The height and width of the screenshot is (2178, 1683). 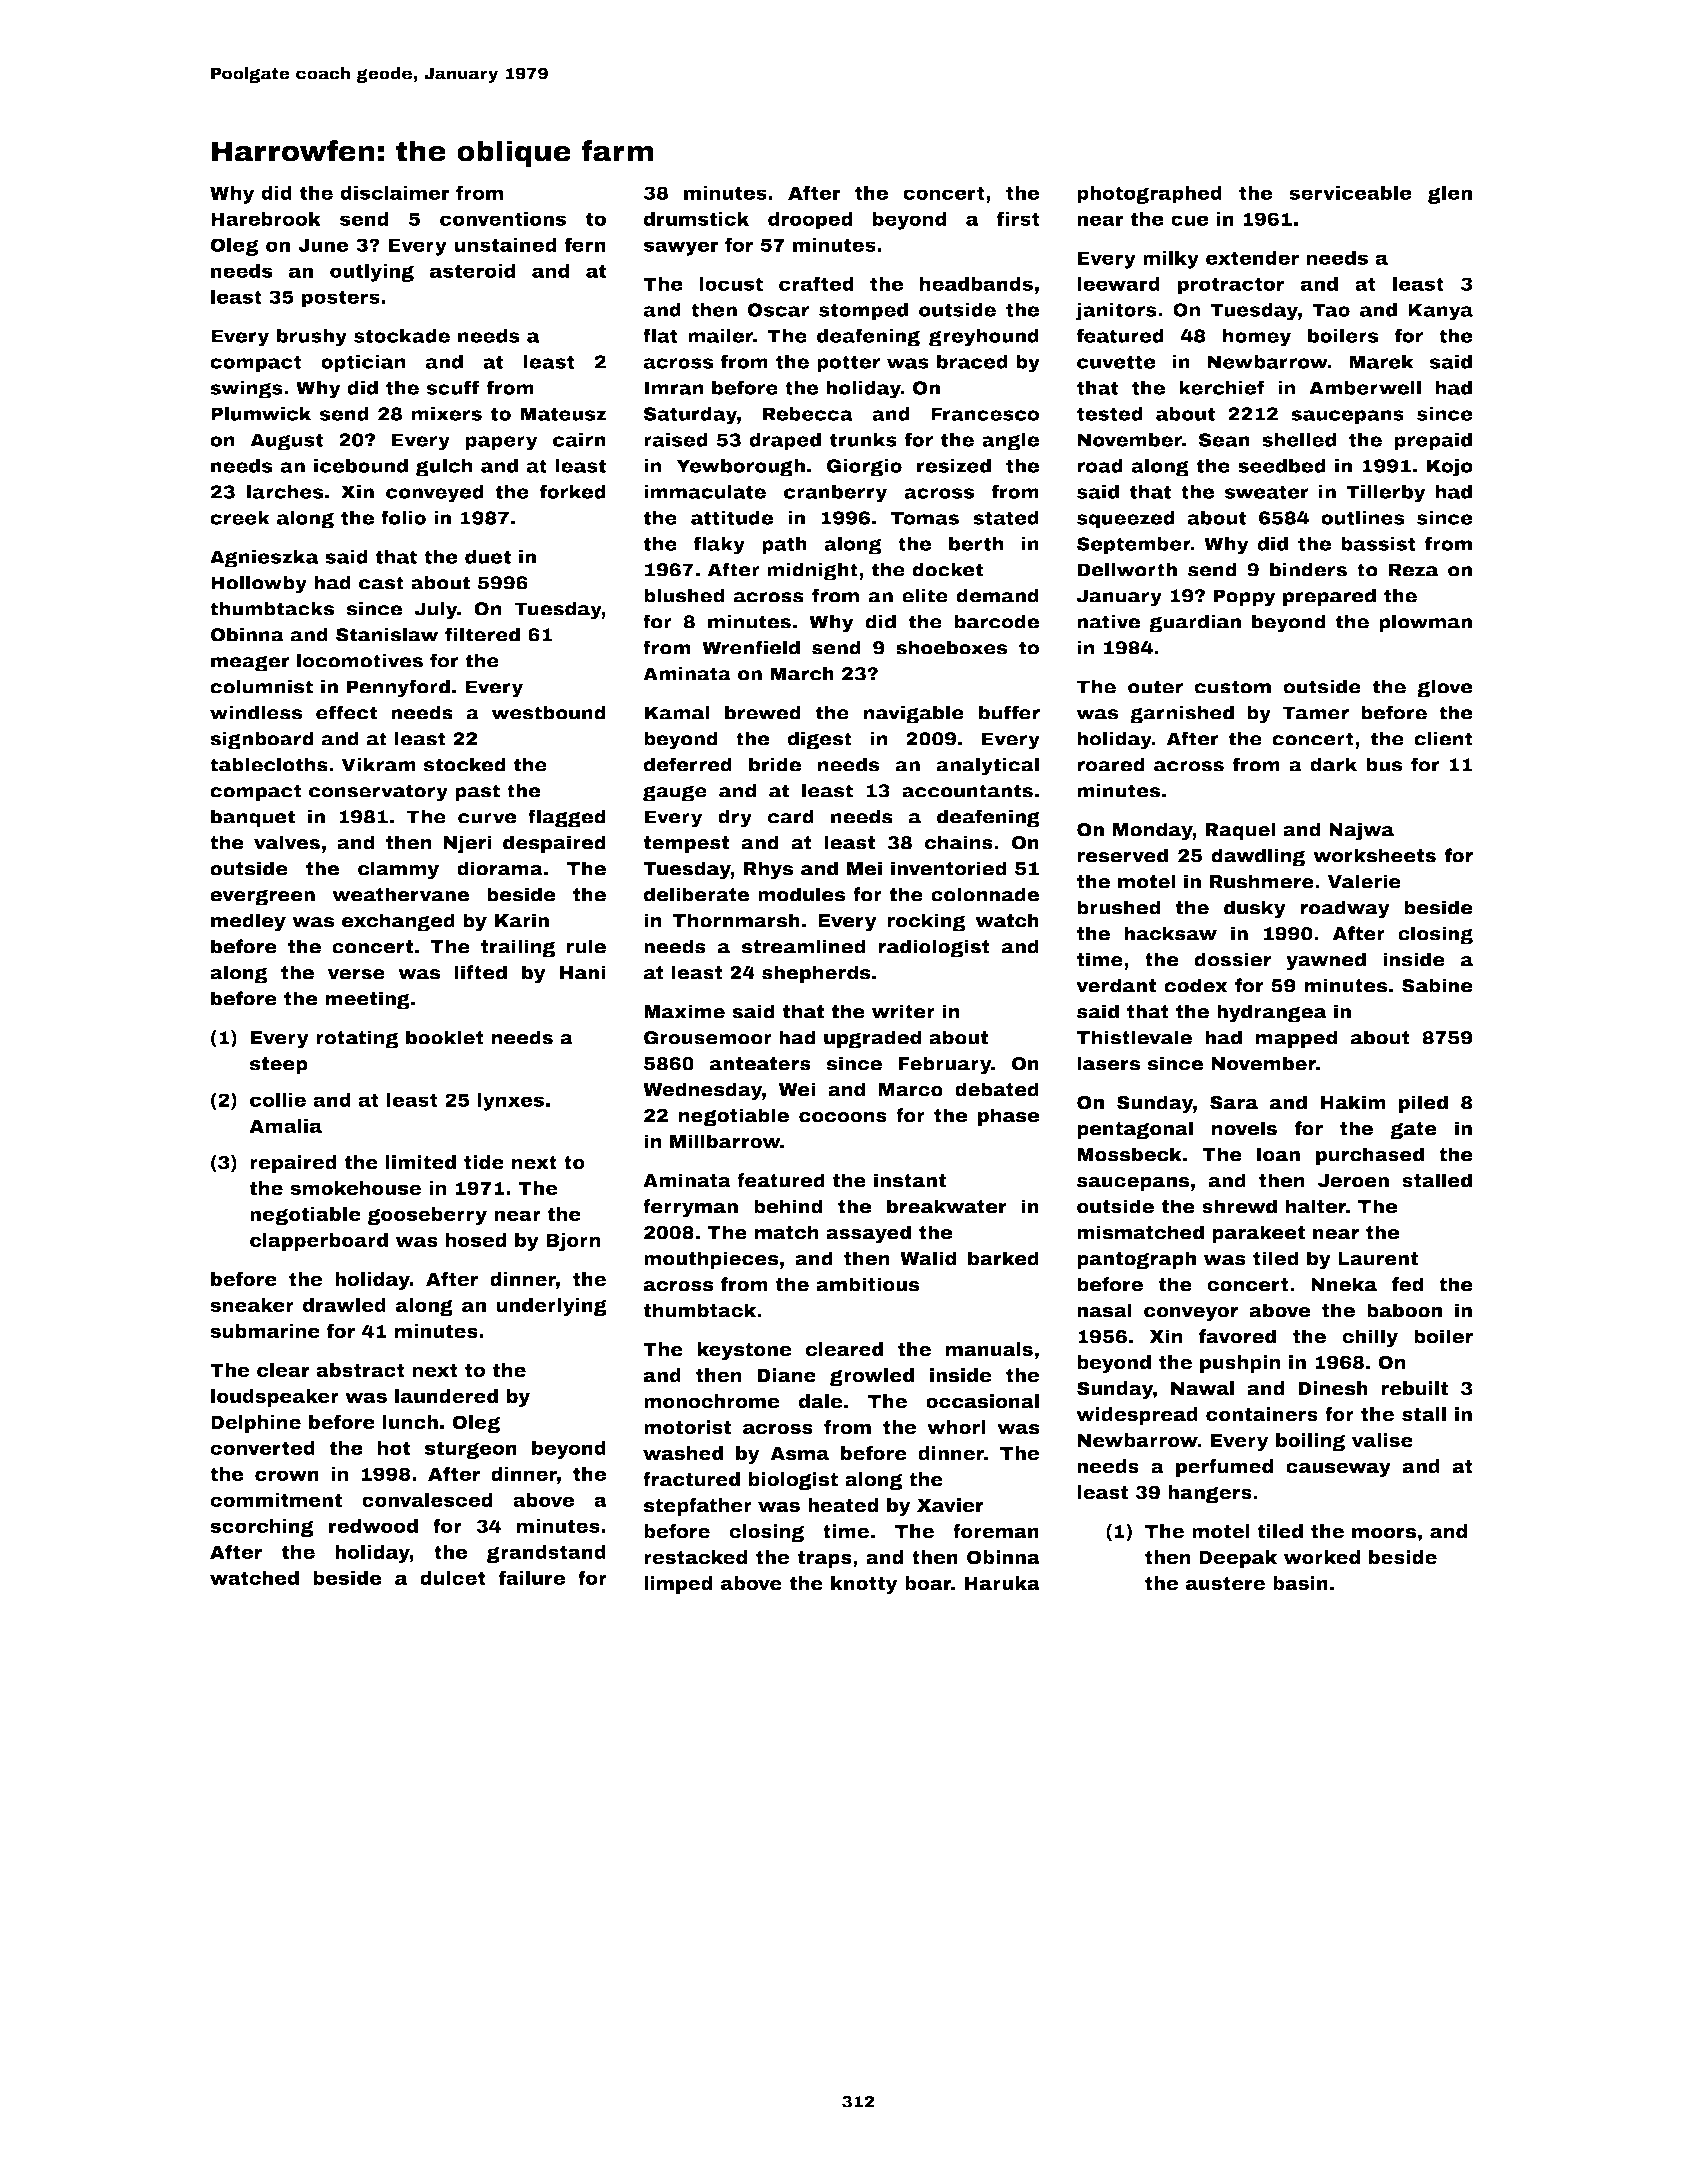 I want to click on disclaimer, so click(x=395, y=193).
